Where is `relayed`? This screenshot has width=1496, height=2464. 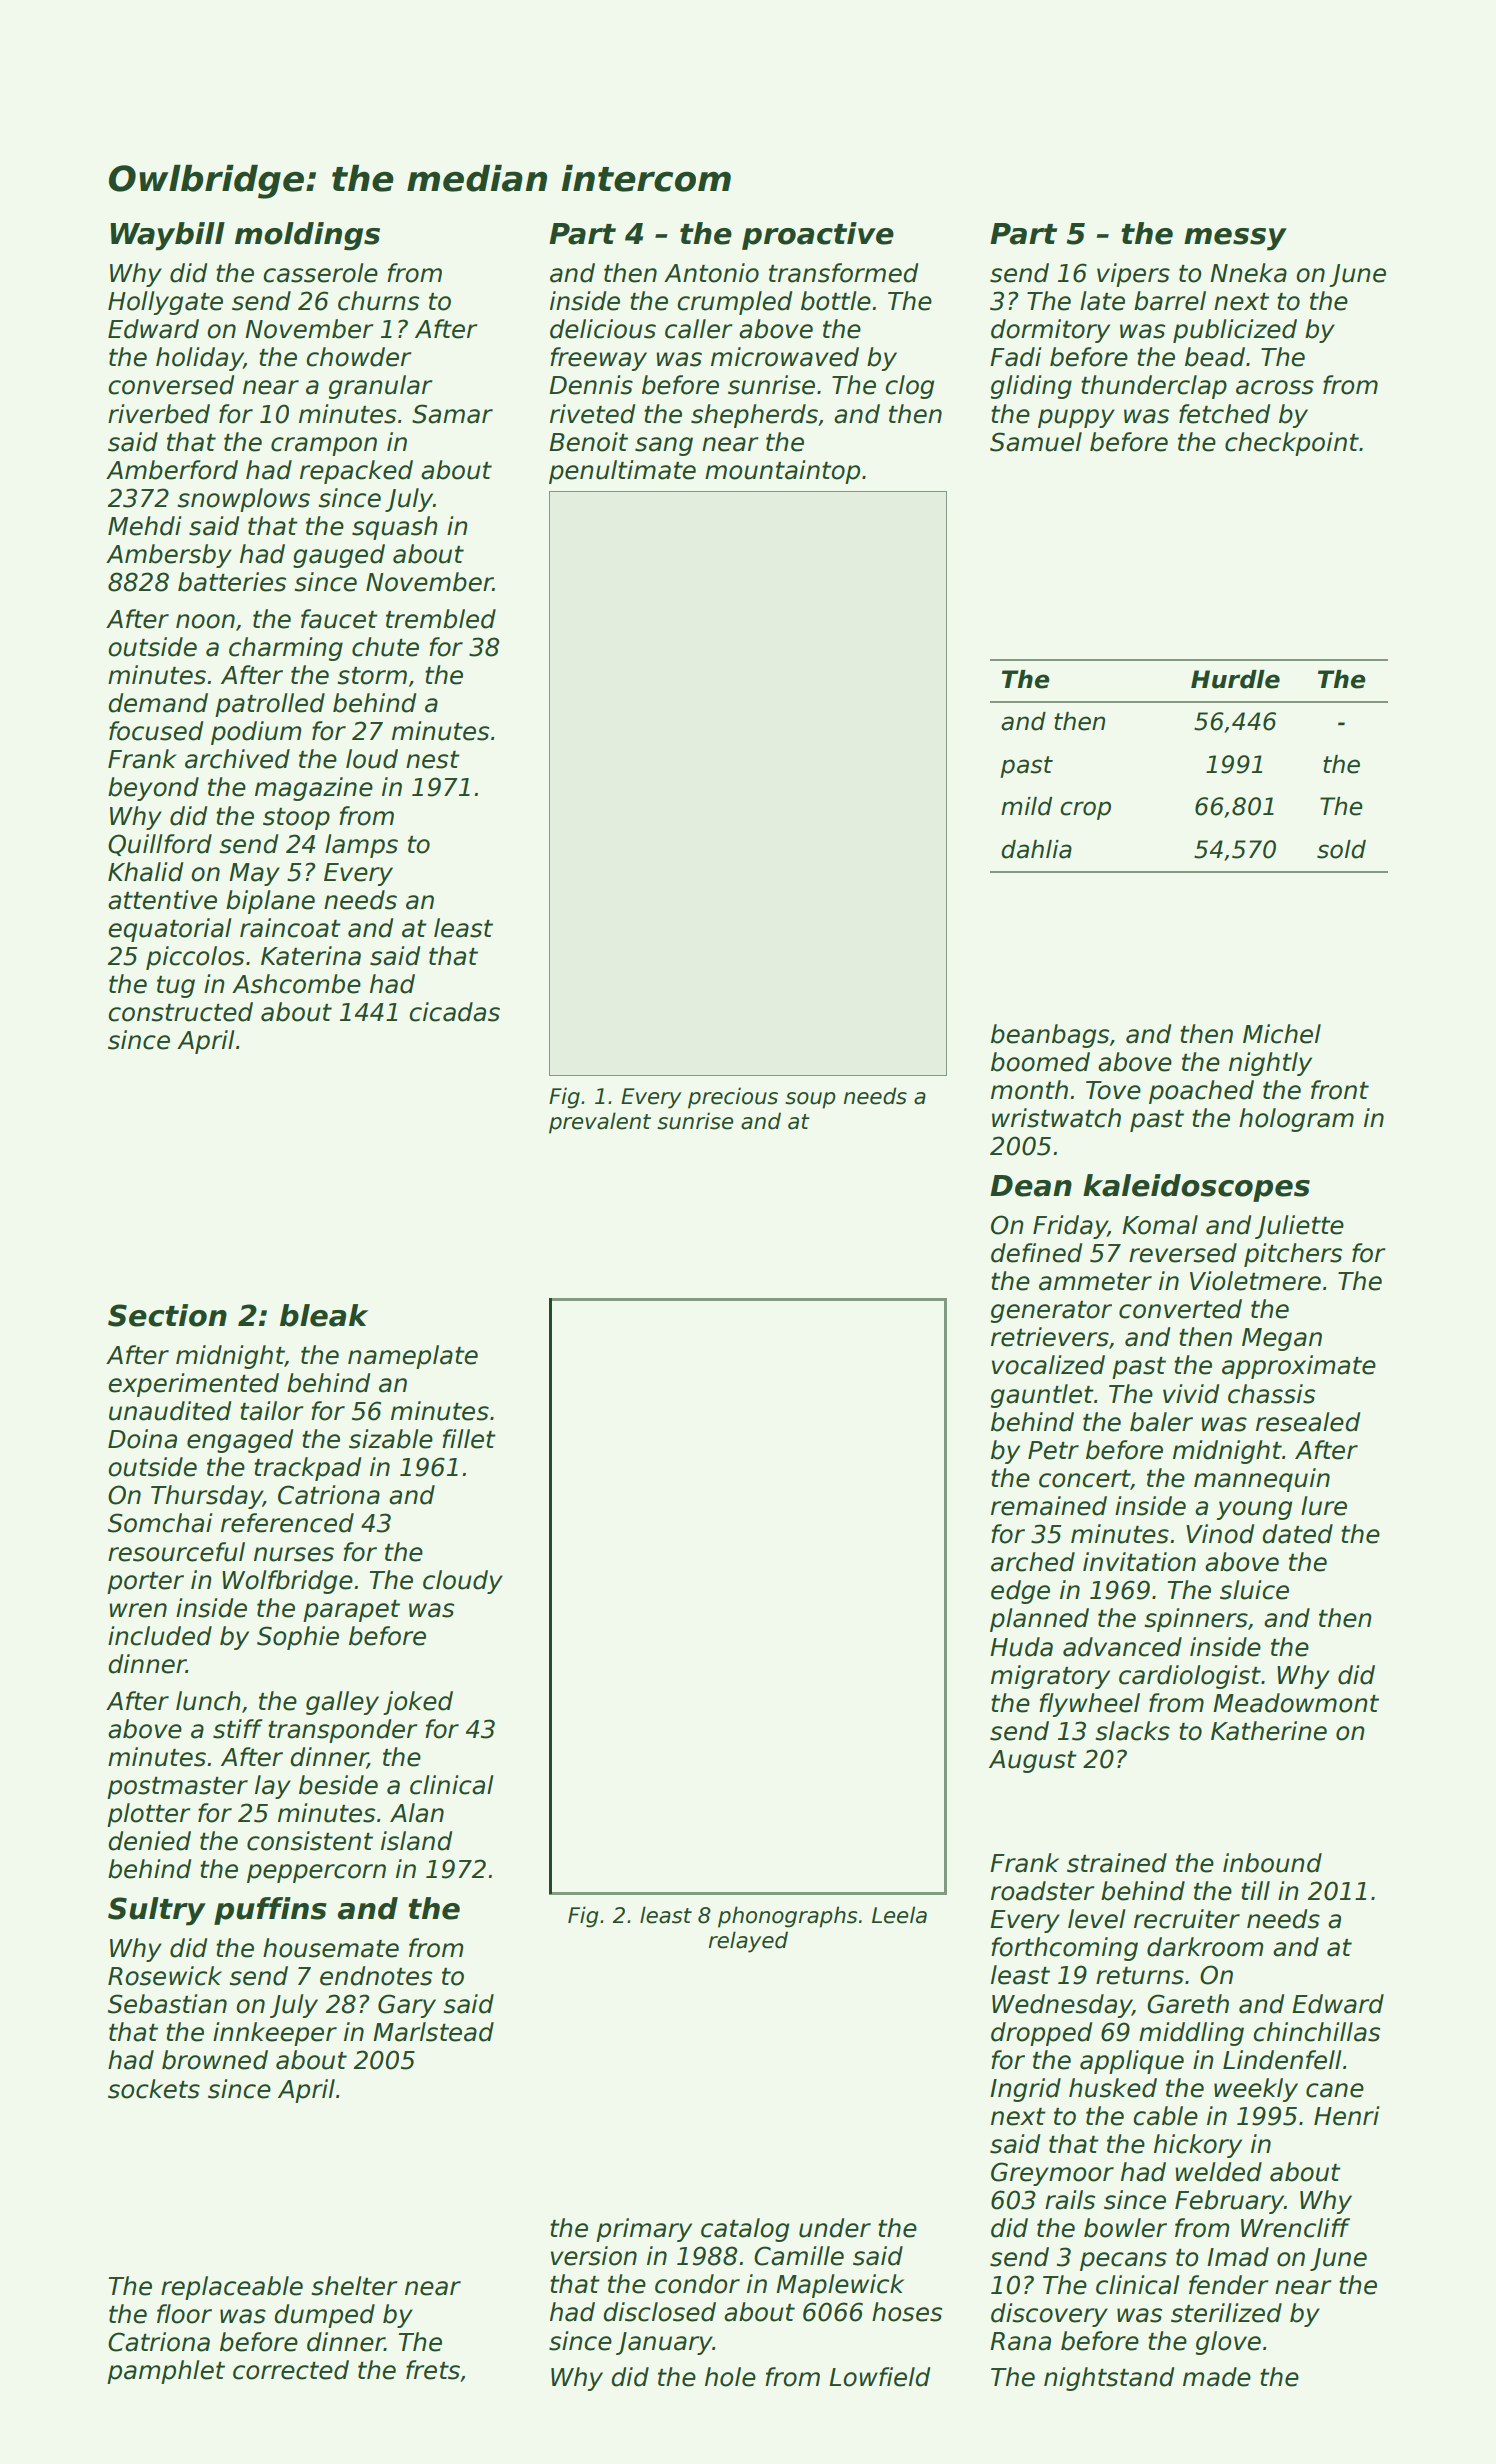 relayed is located at coordinates (748, 1942).
